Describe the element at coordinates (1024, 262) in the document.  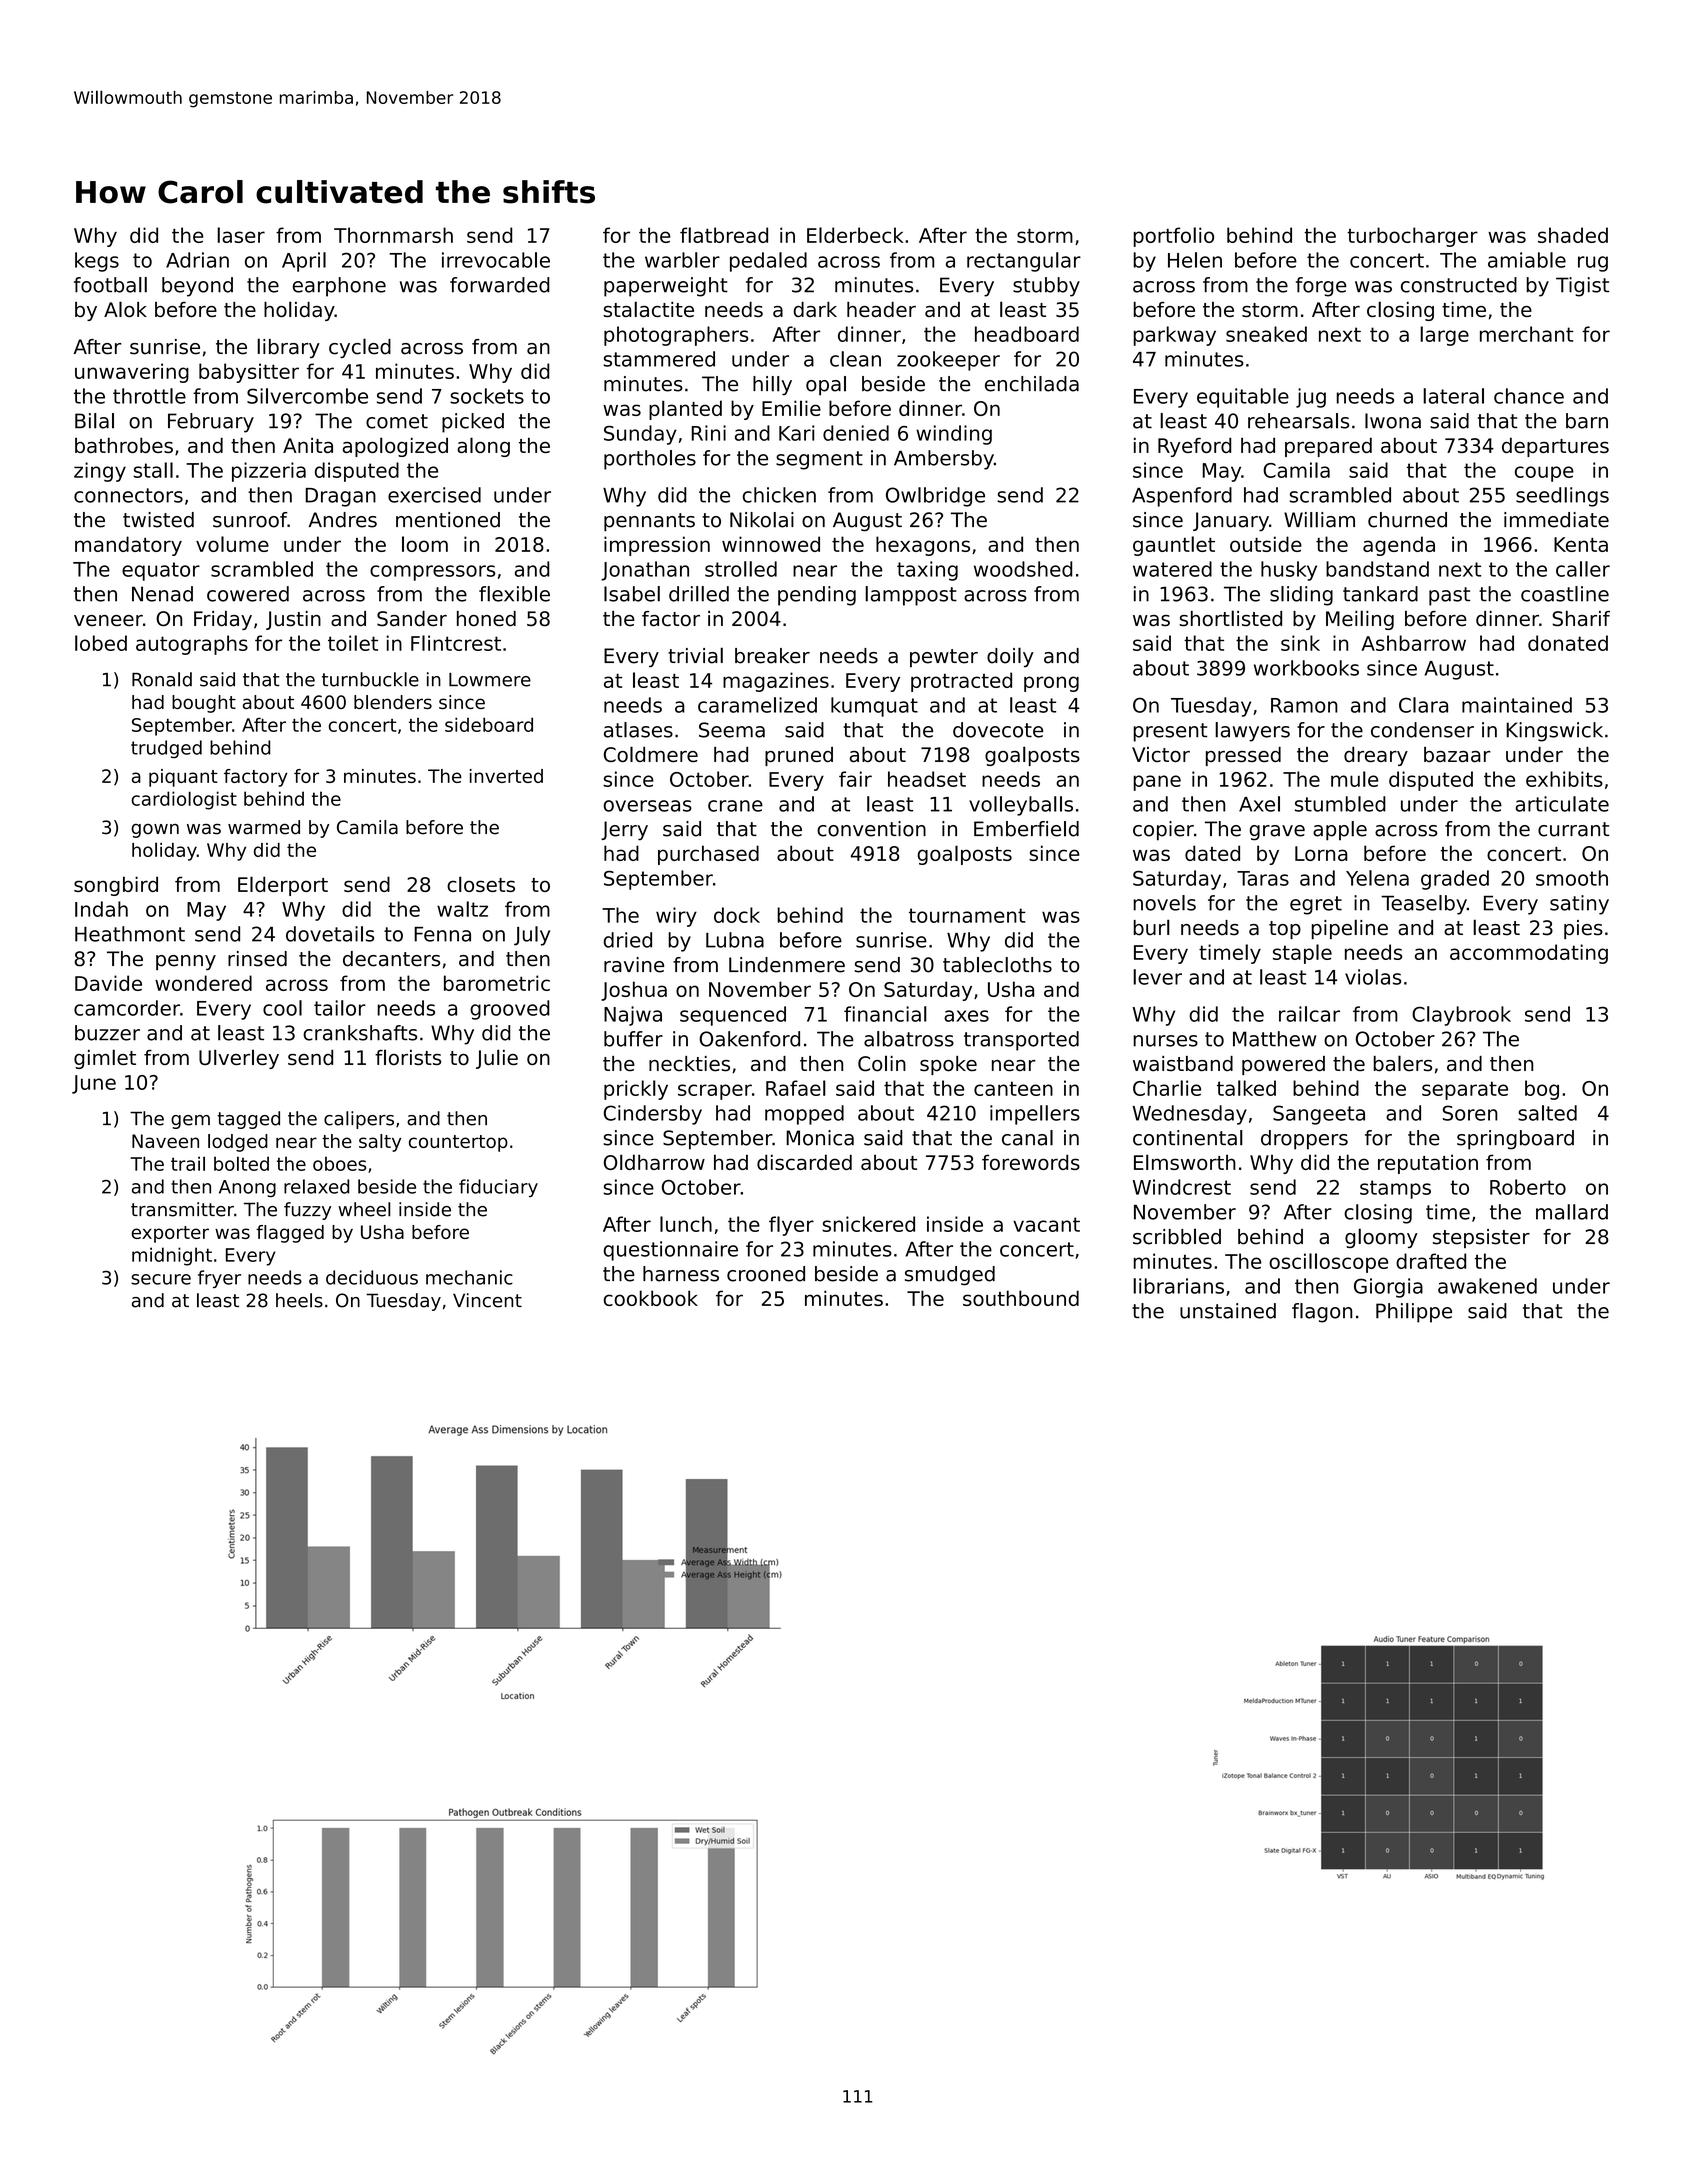
I see `rectangular` at that location.
